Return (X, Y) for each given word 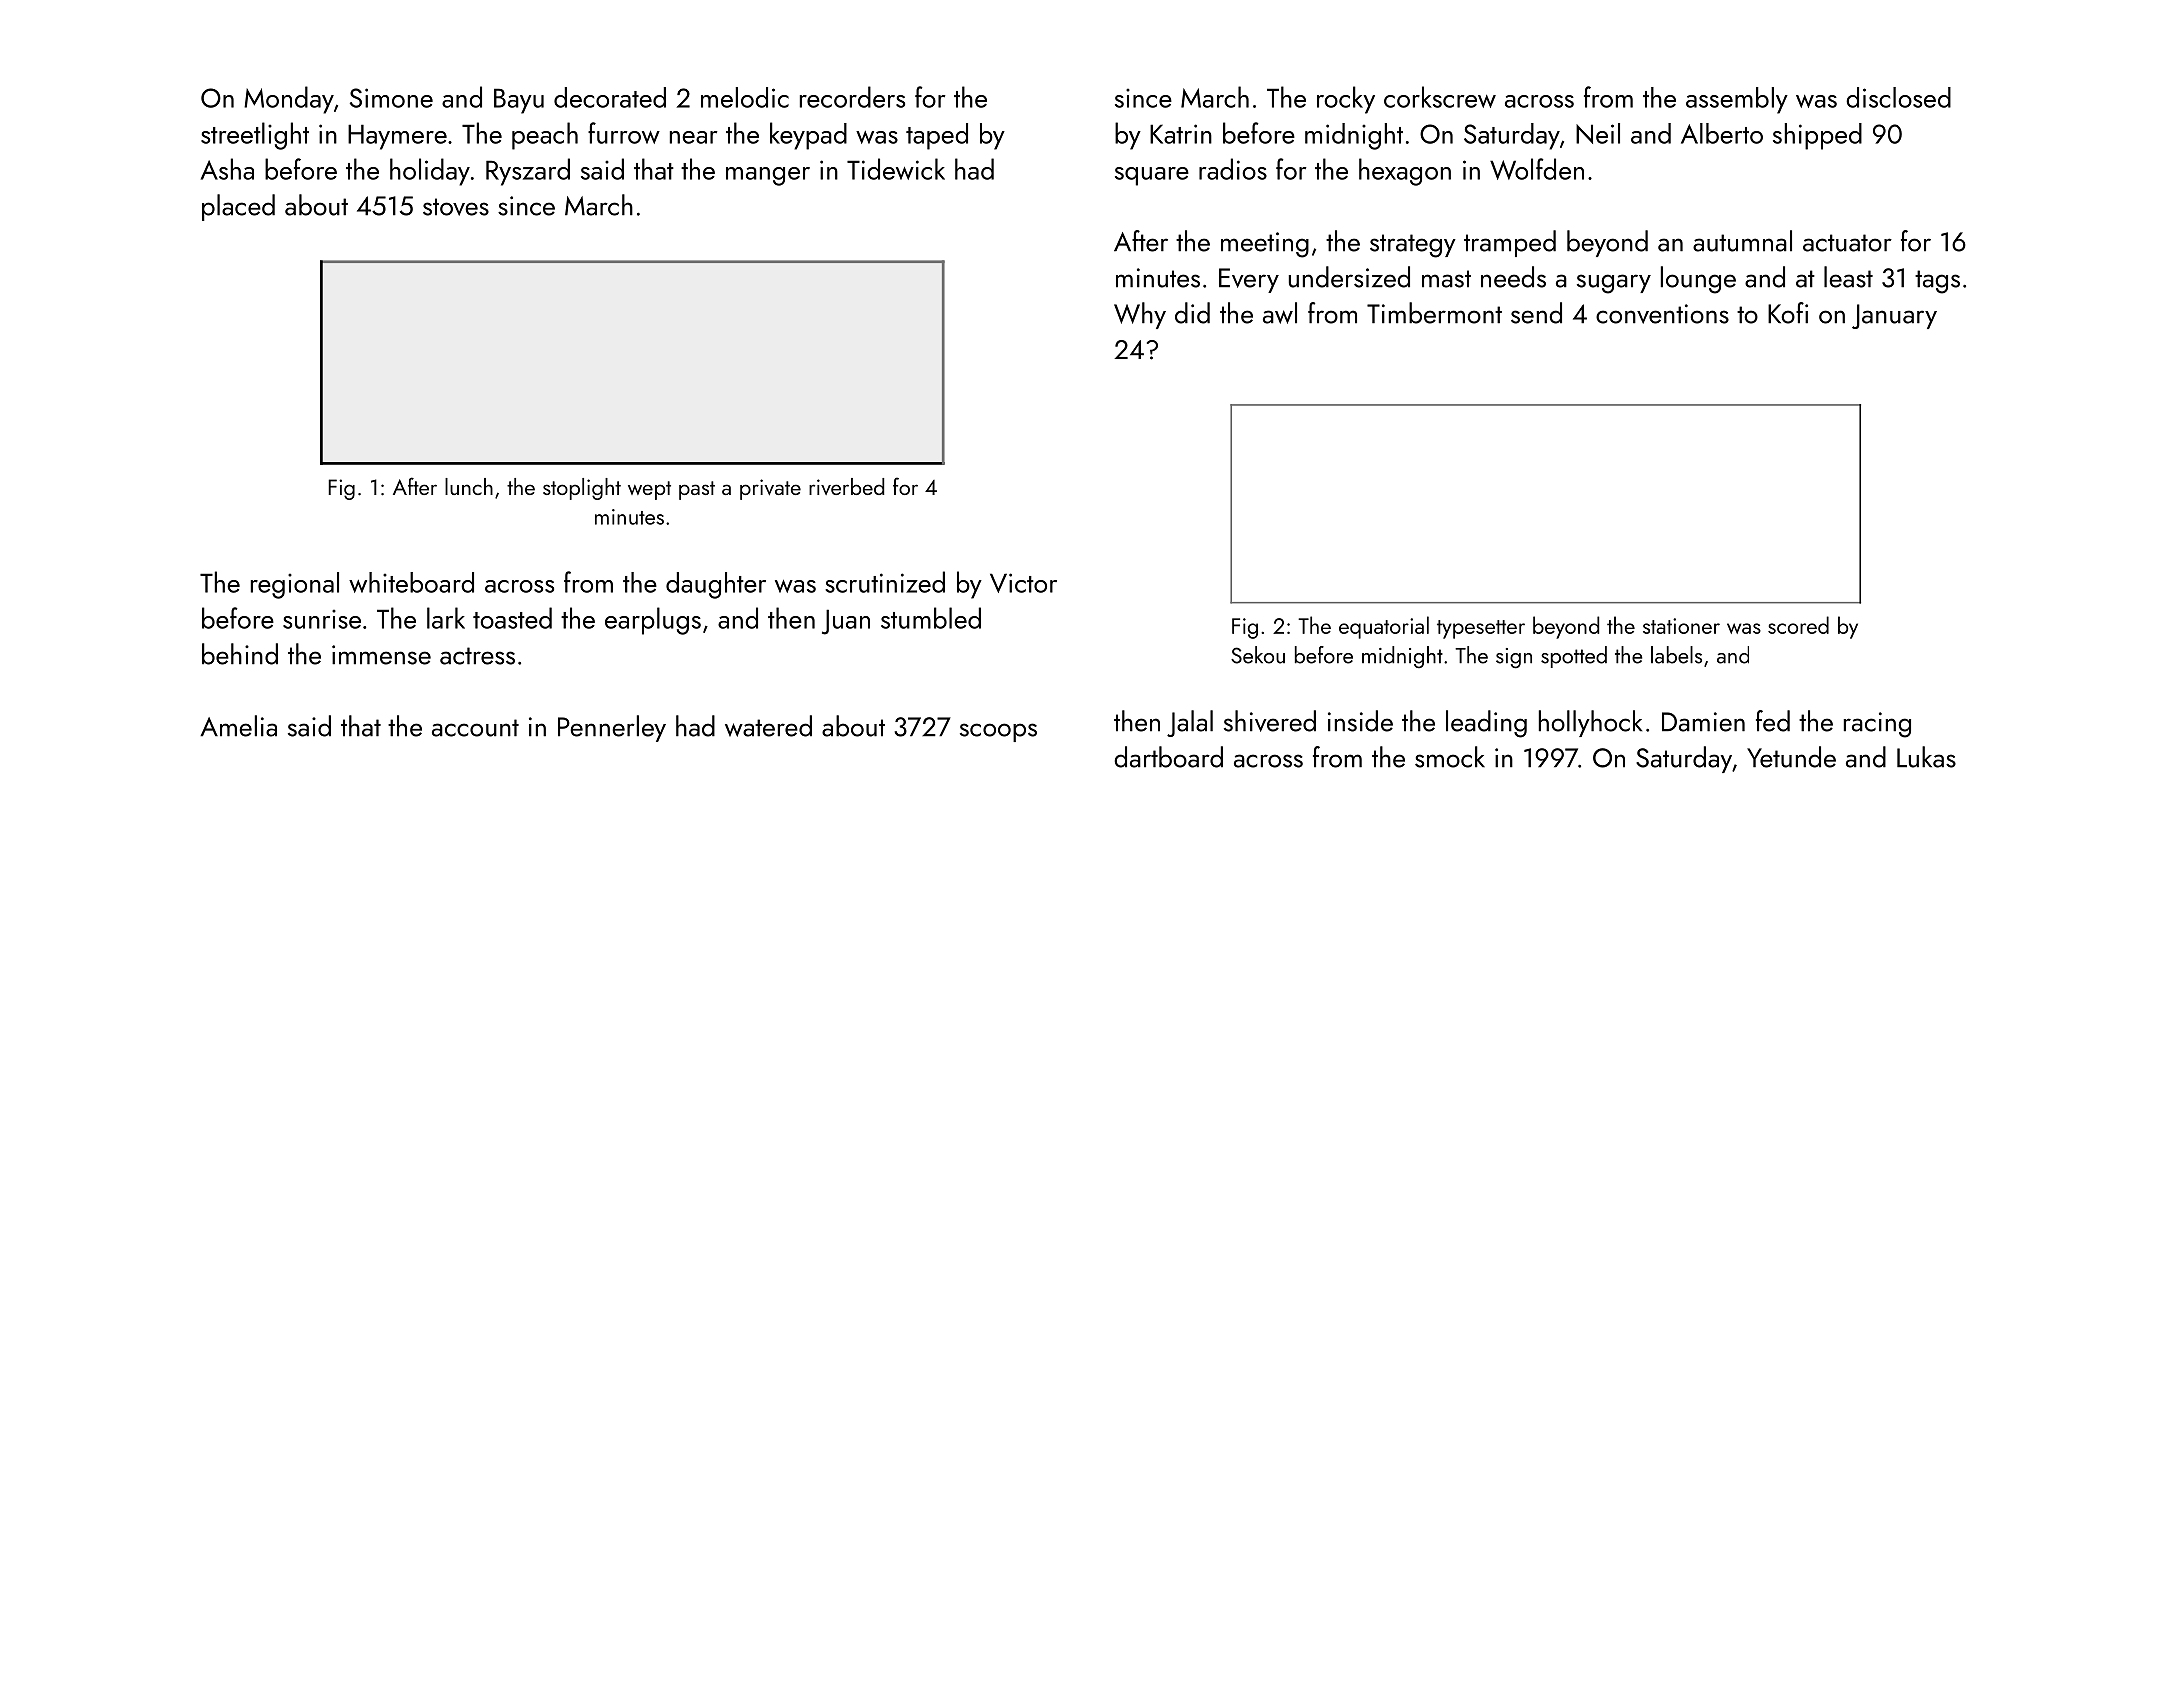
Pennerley (612, 728)
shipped (1817, 136)
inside (1360, 721)
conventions (1662, 314)
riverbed (846, 486)
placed (238, 207)
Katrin (1181, 134)
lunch (469, 486)
